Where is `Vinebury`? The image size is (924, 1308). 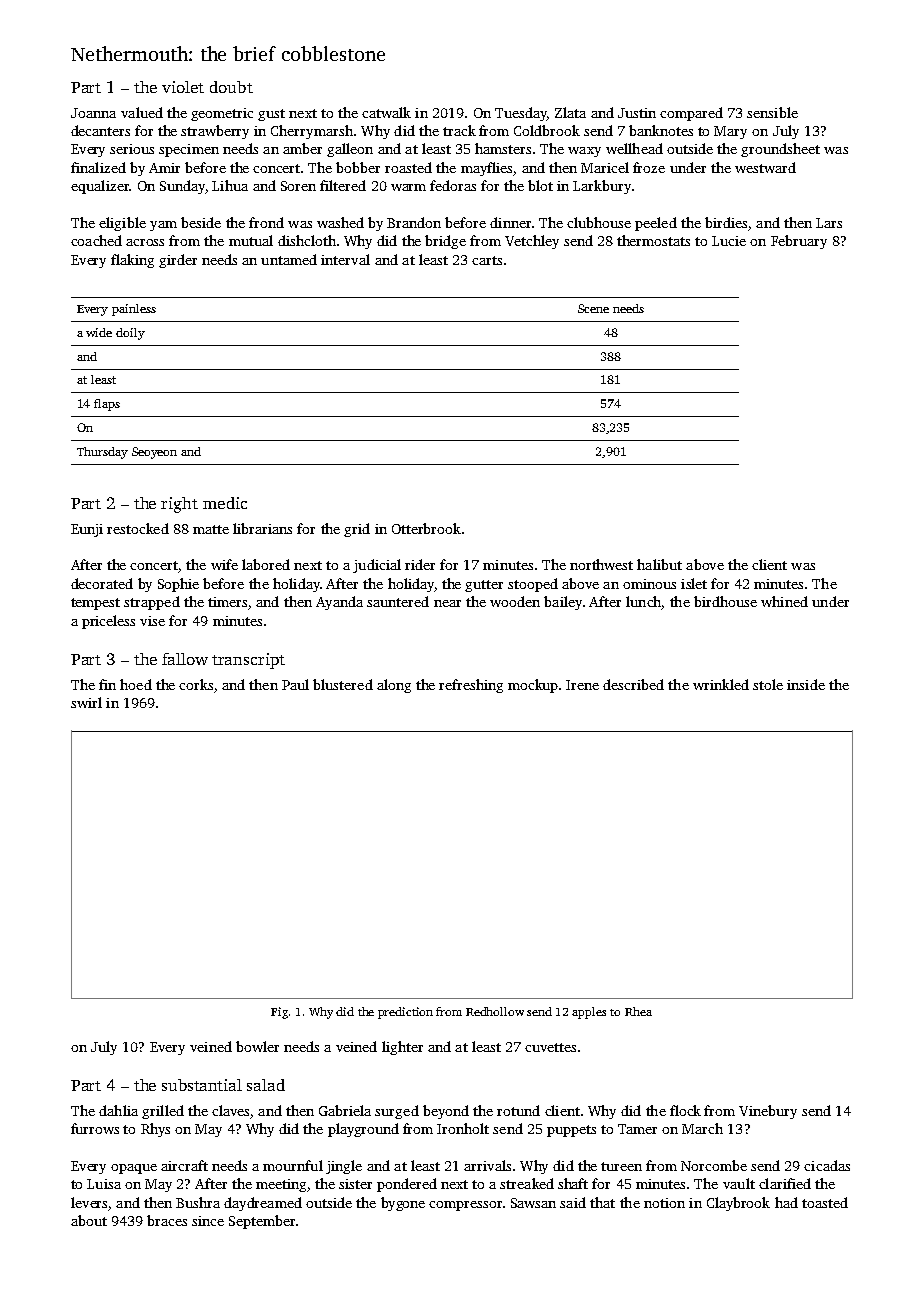
Vinebury is located at coordinates (768, 1112).
